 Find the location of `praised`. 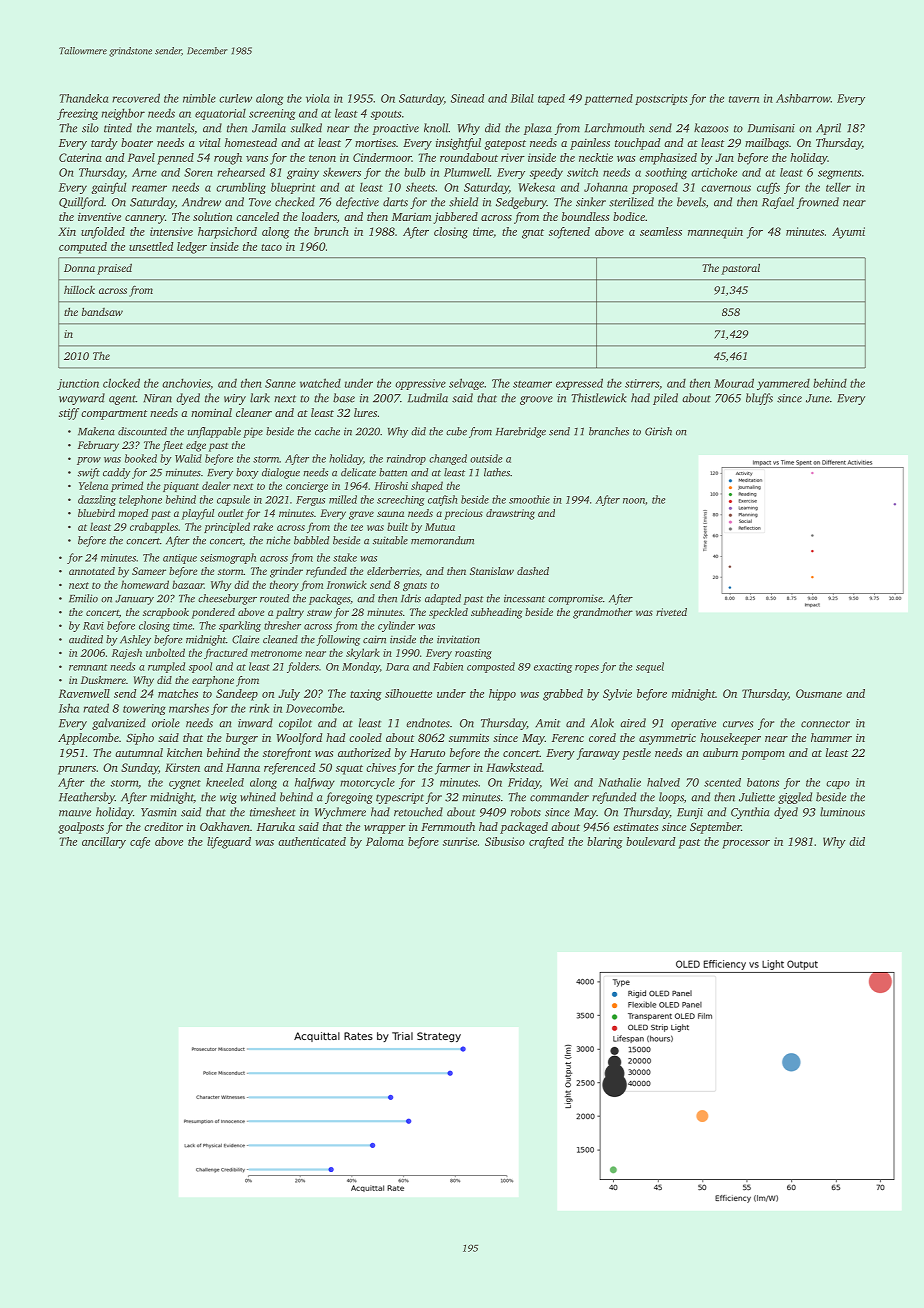

praised is located at coordinates (114, 269).
